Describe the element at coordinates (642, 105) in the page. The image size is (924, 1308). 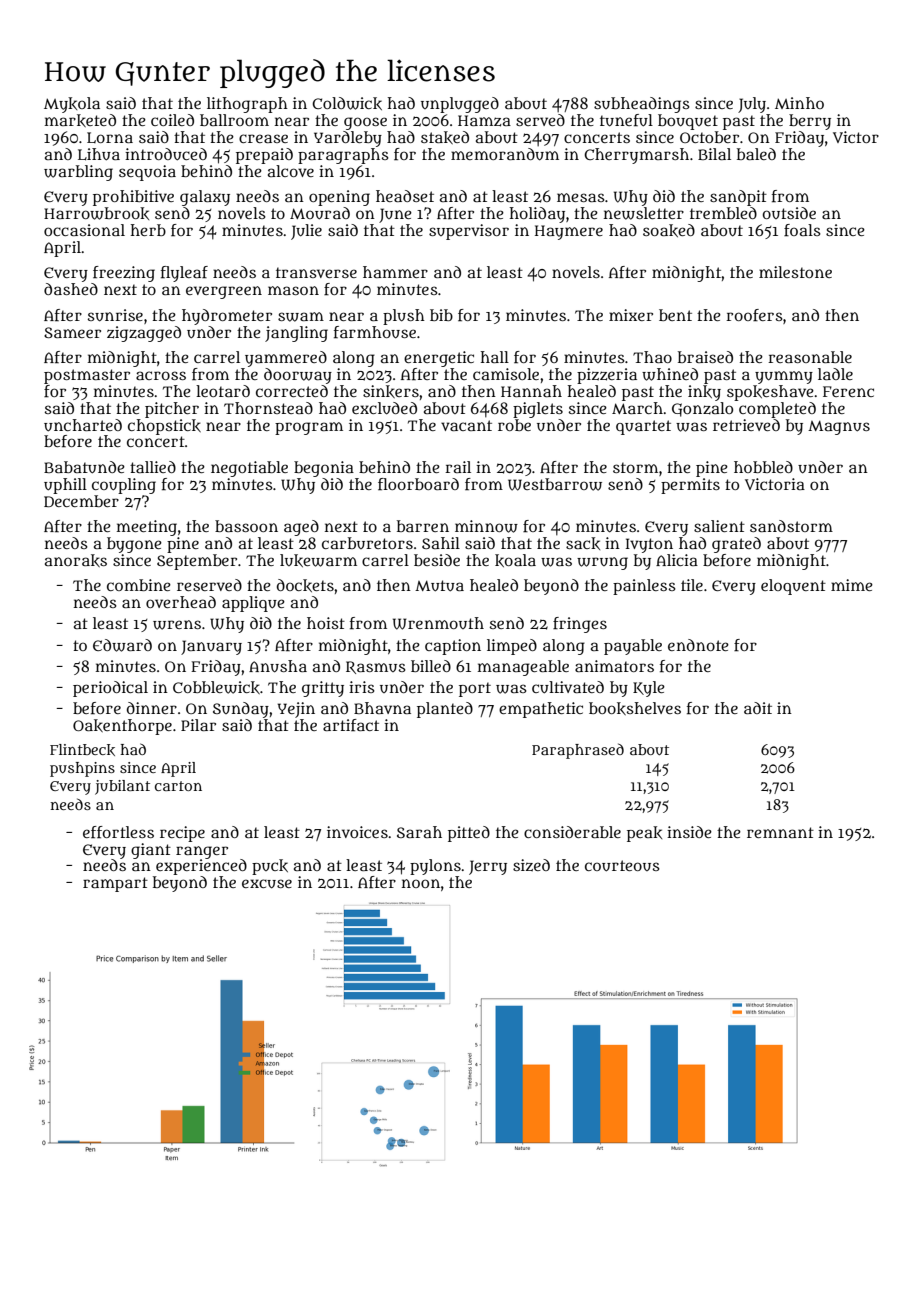
I see `subheadings` at that location.
